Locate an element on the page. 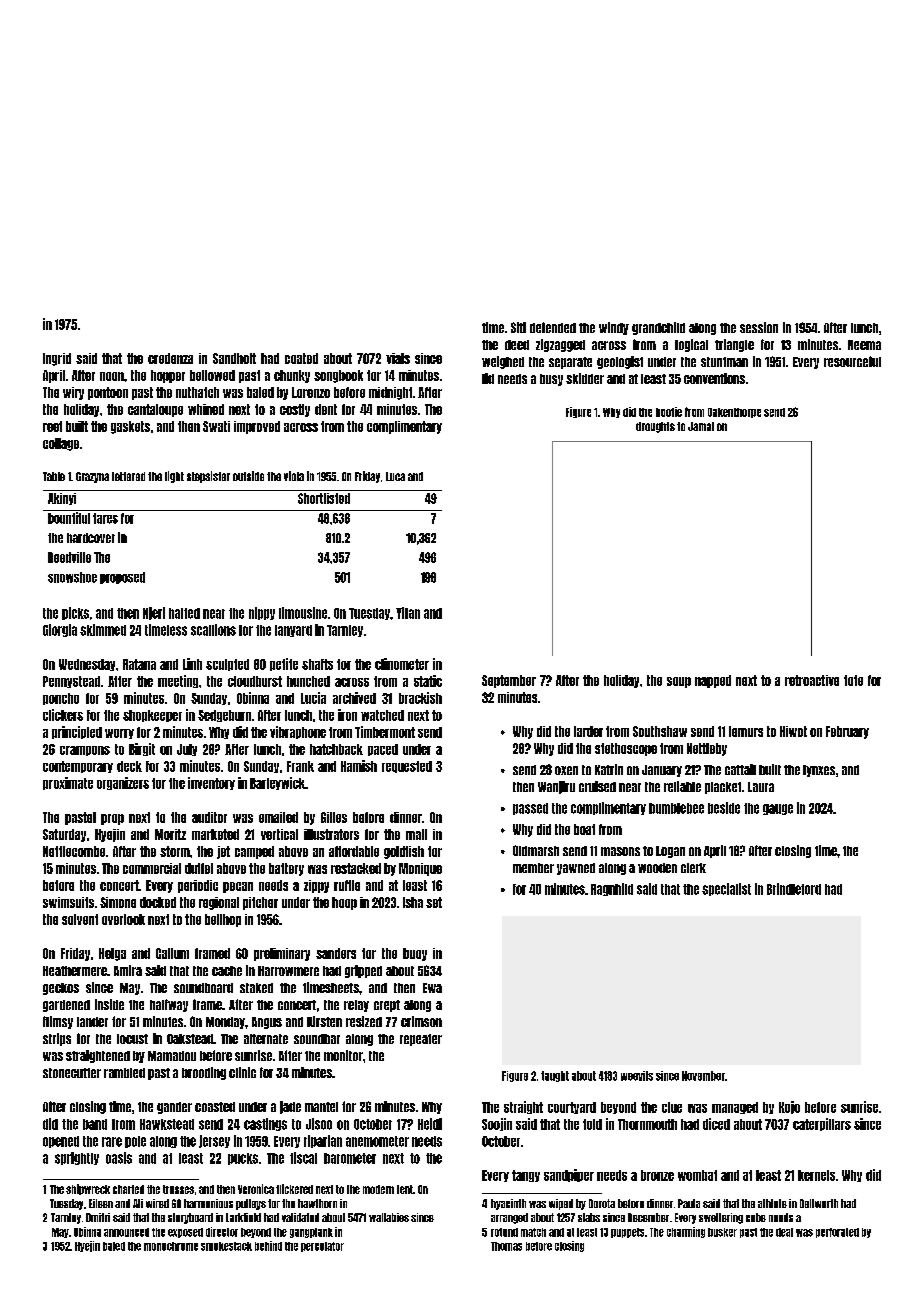 This document has height=1308, width=924. poncho is located at coordinates (61, 699).
